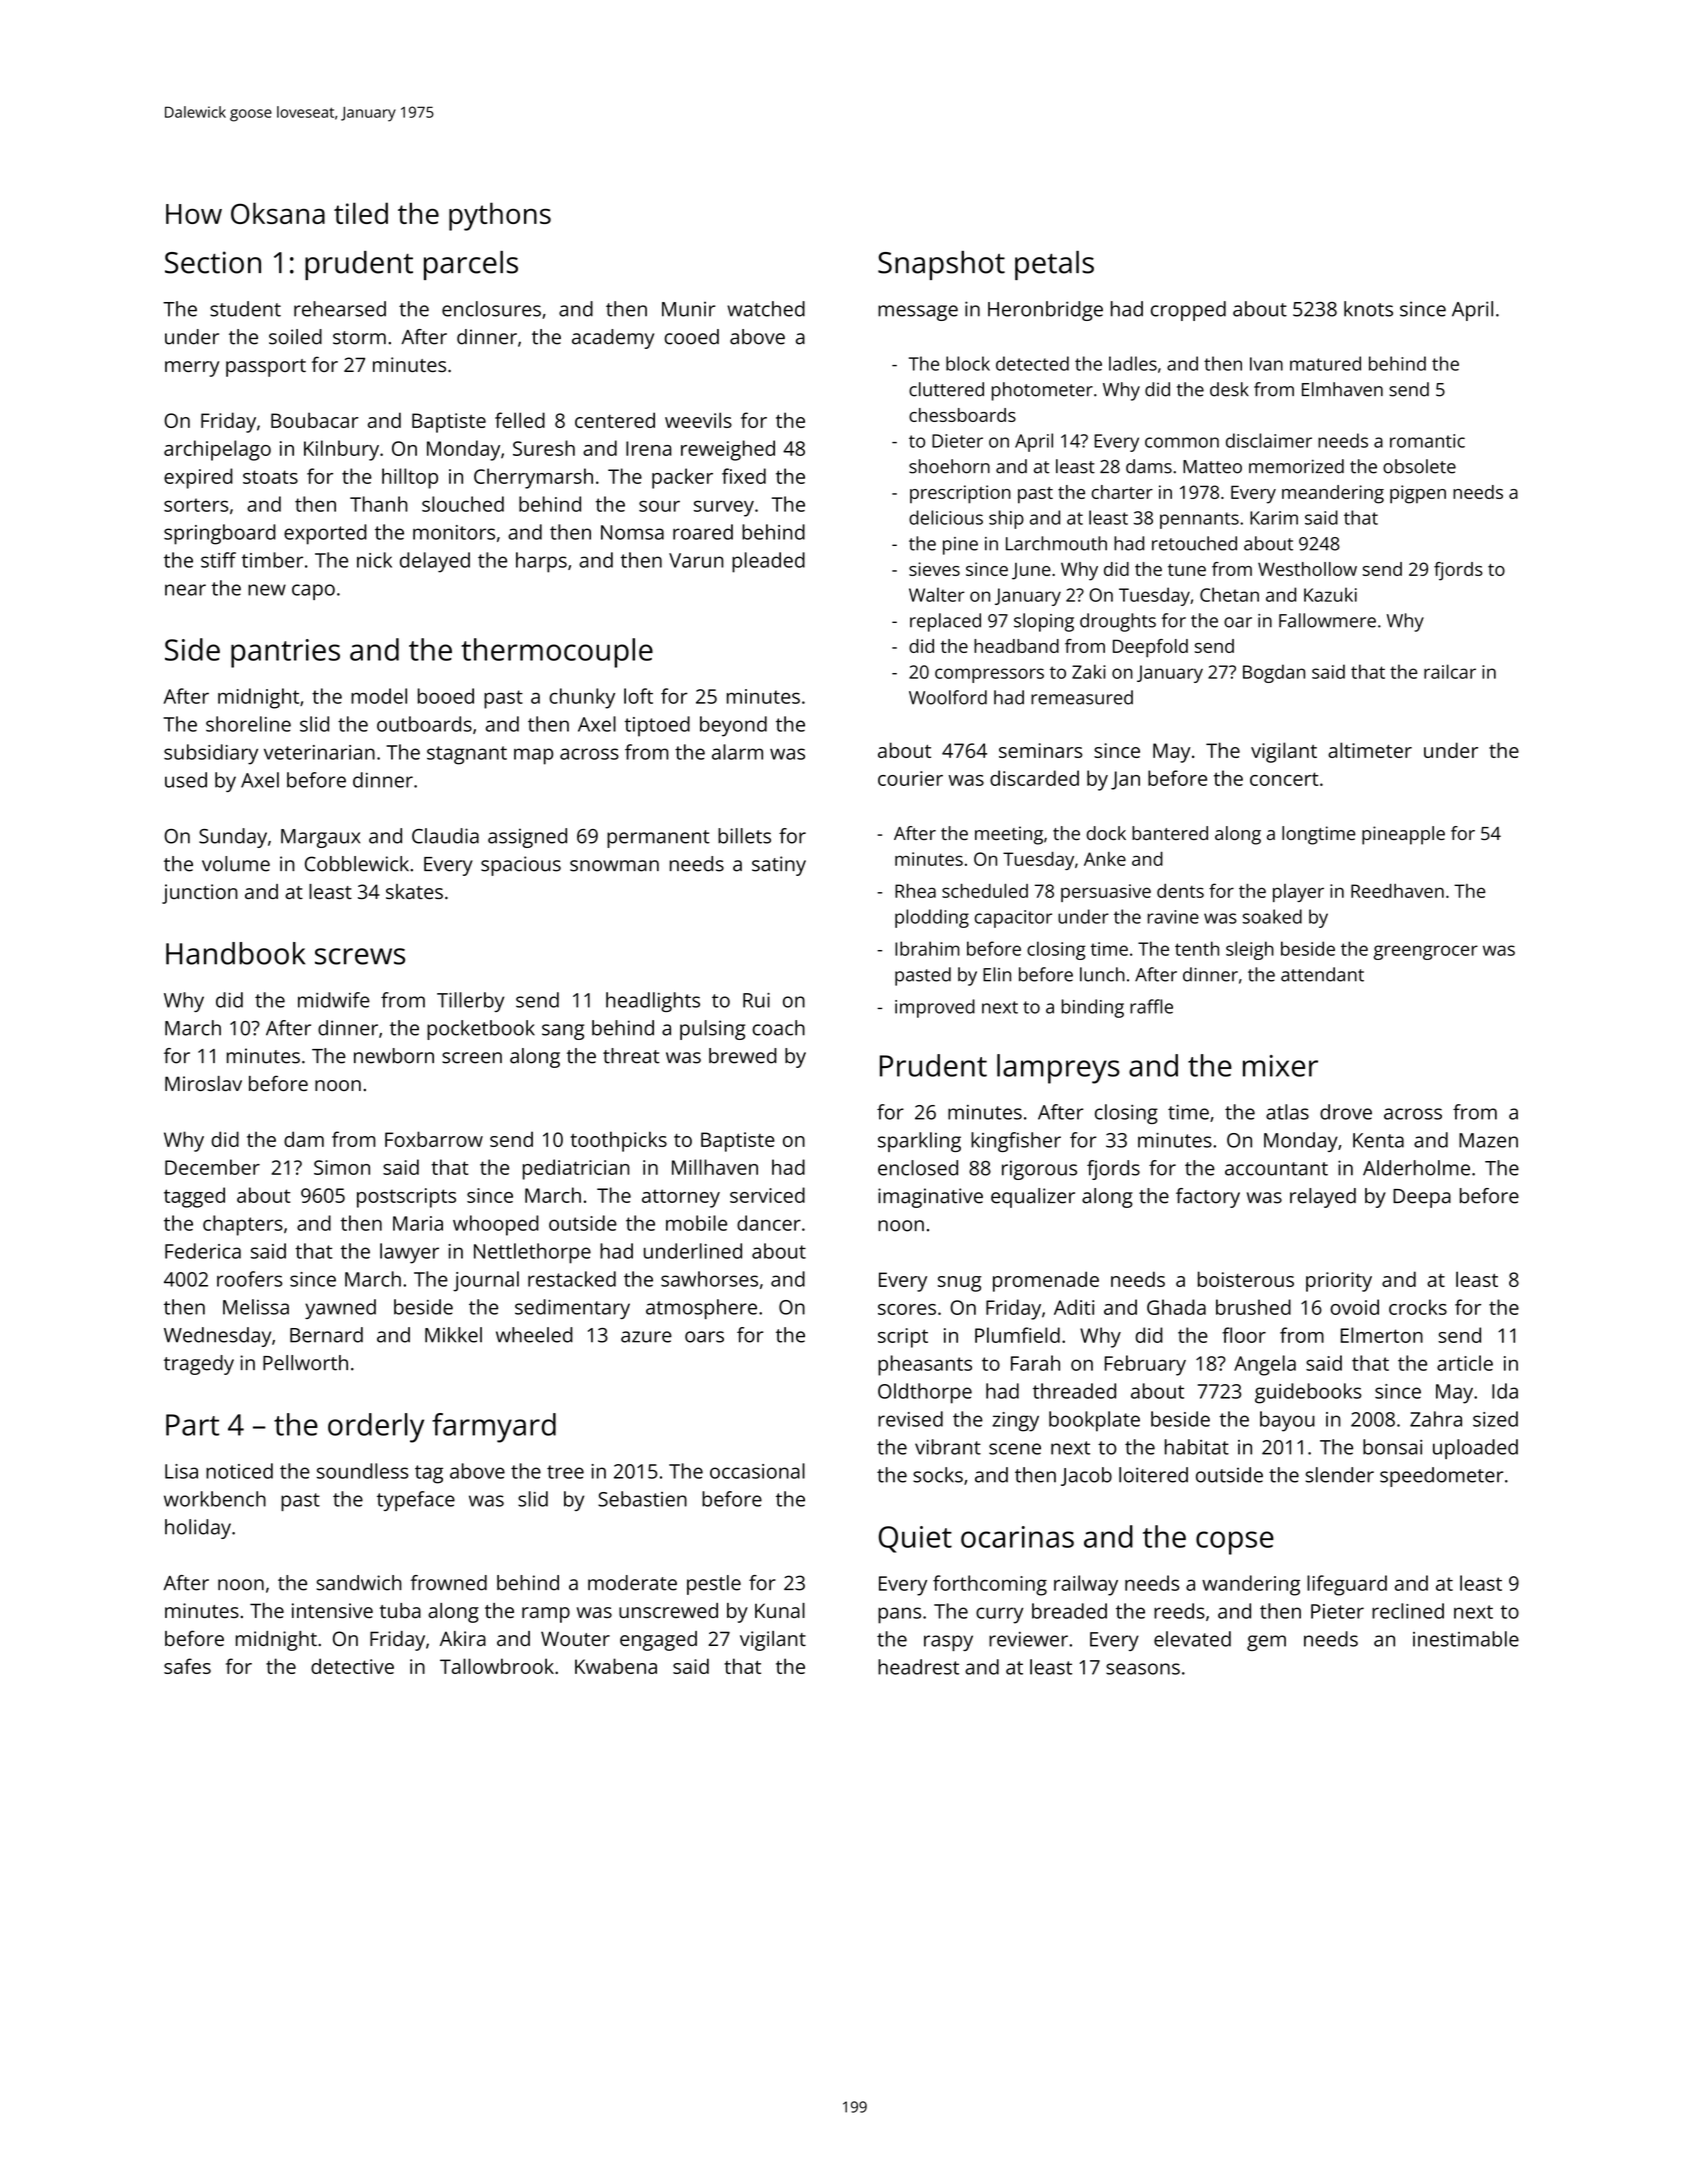 The height and width of the screenshot is (2178, 1683). Describe the element at coordinates (1327, 620) in the screenshot. I see `Fallowmere` at that location.
